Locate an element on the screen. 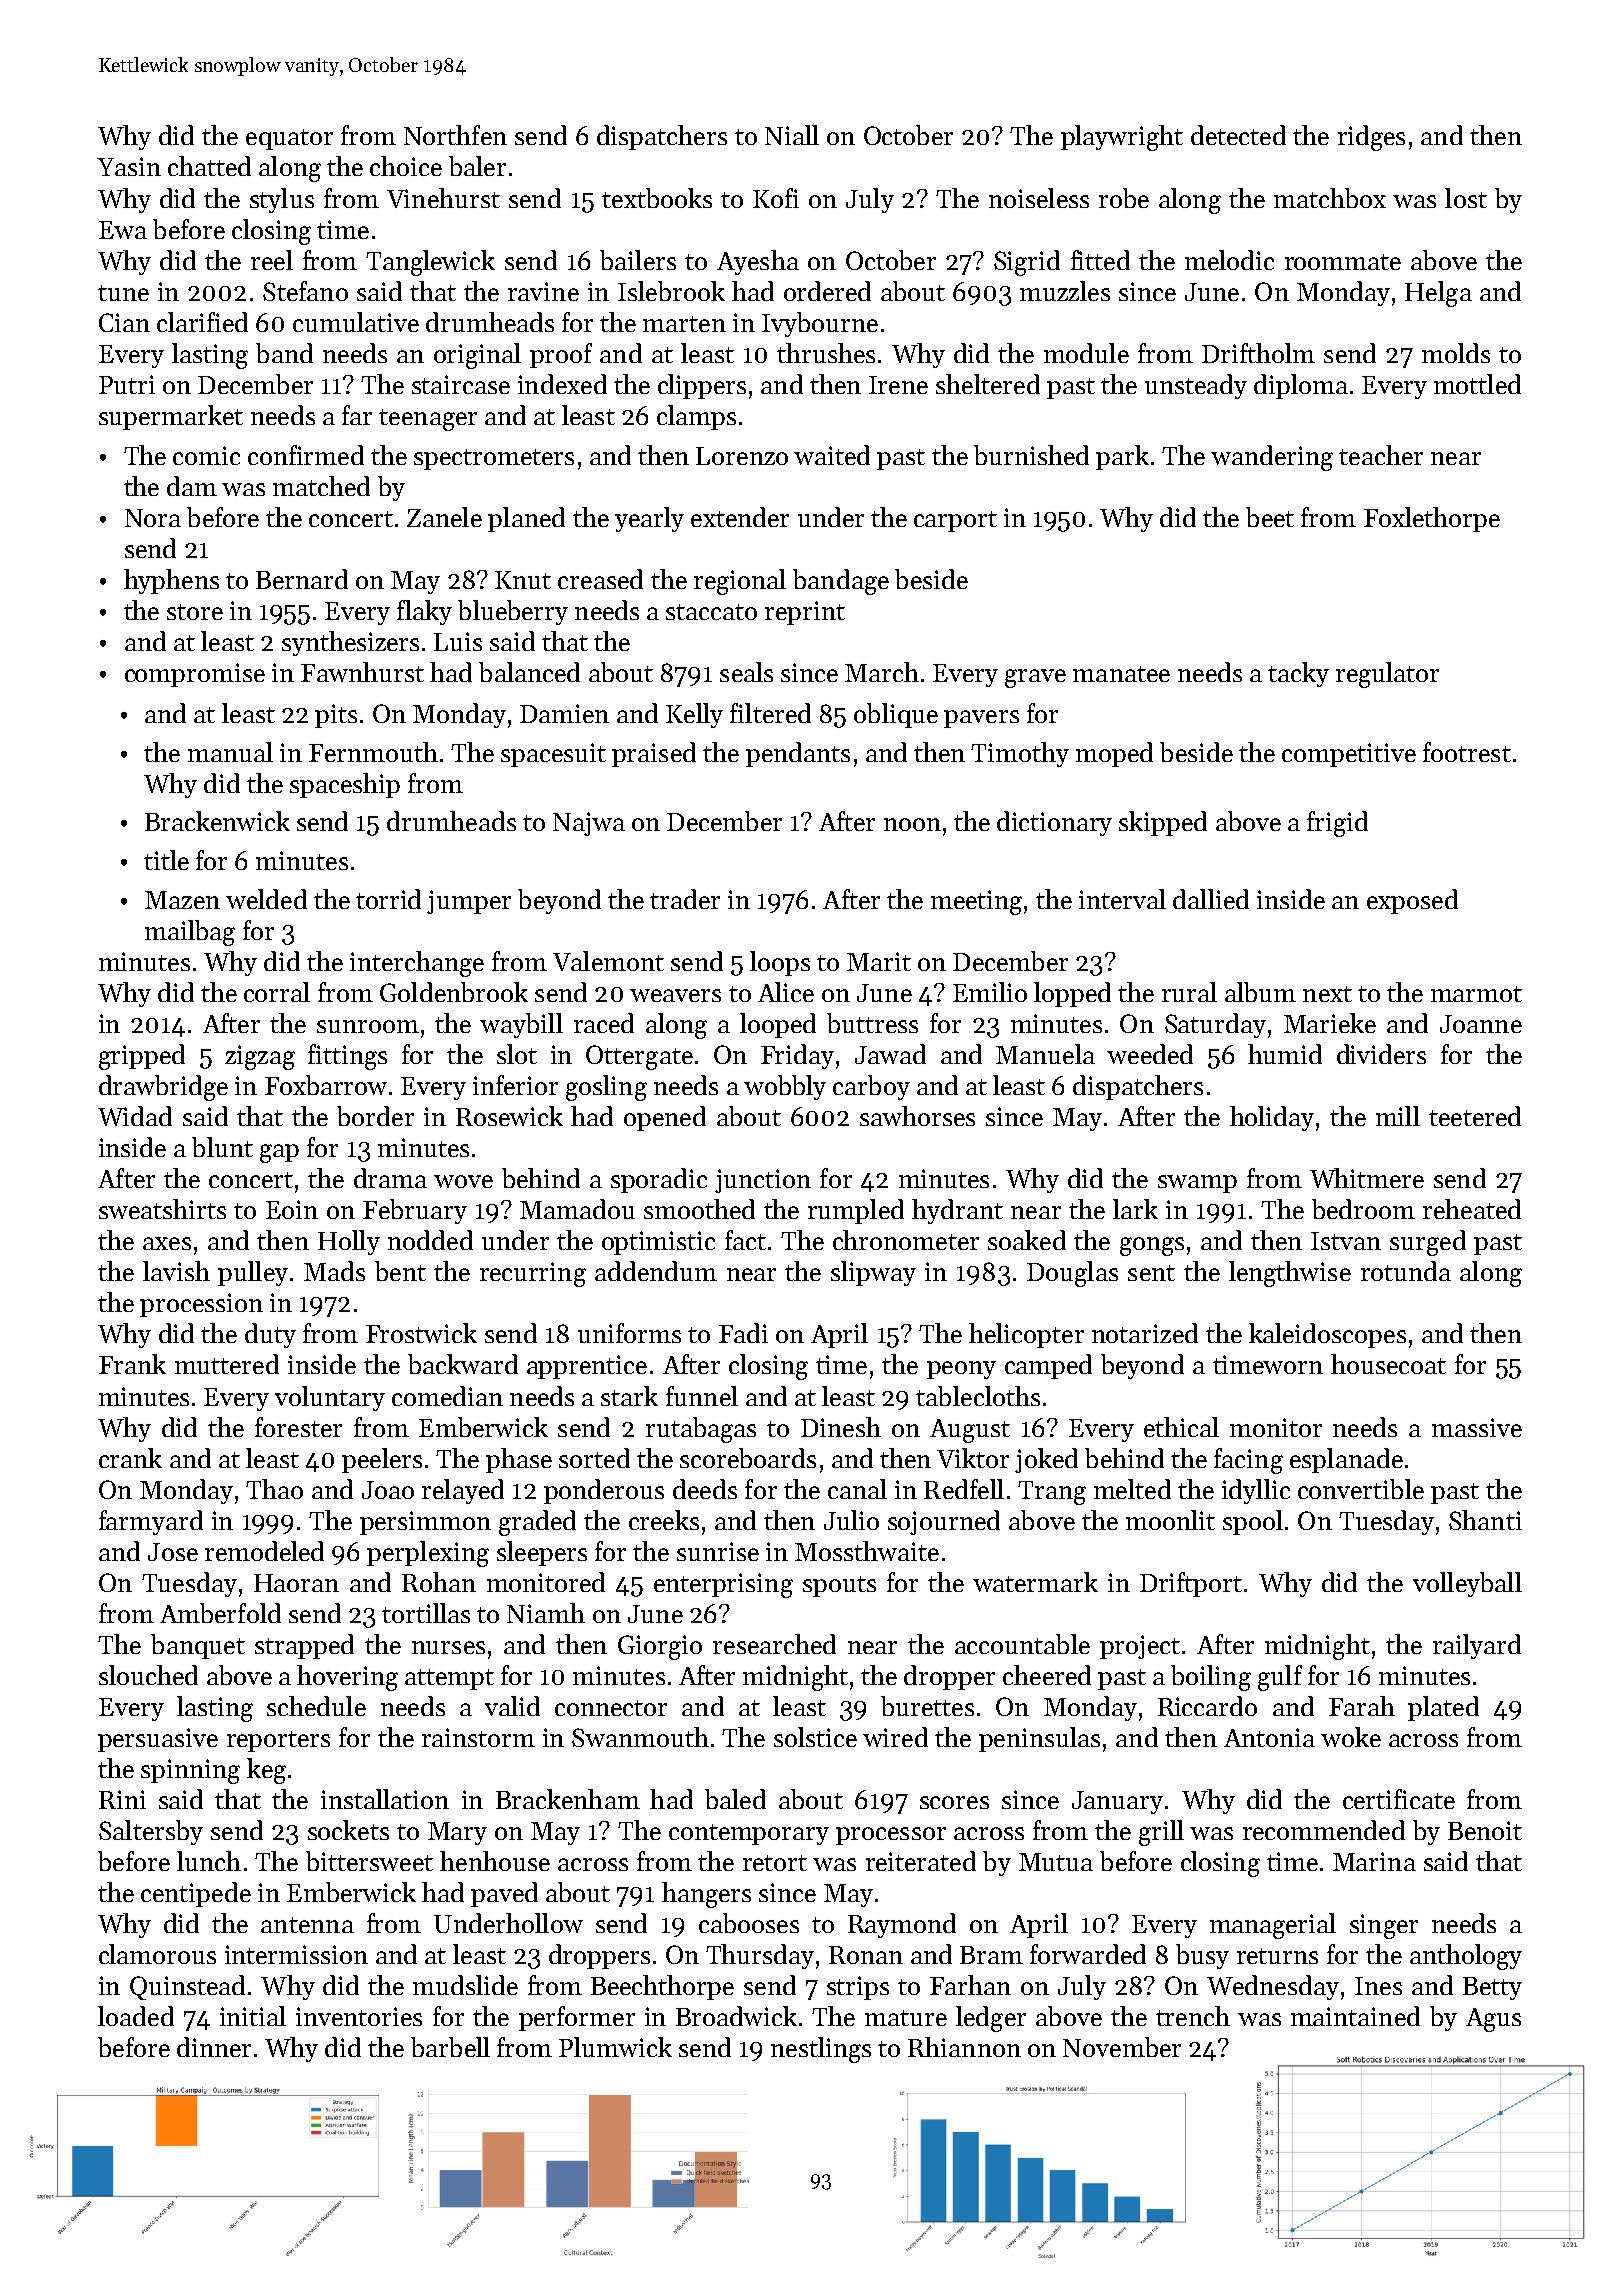  Niall is located at coordinates (792, 135).
